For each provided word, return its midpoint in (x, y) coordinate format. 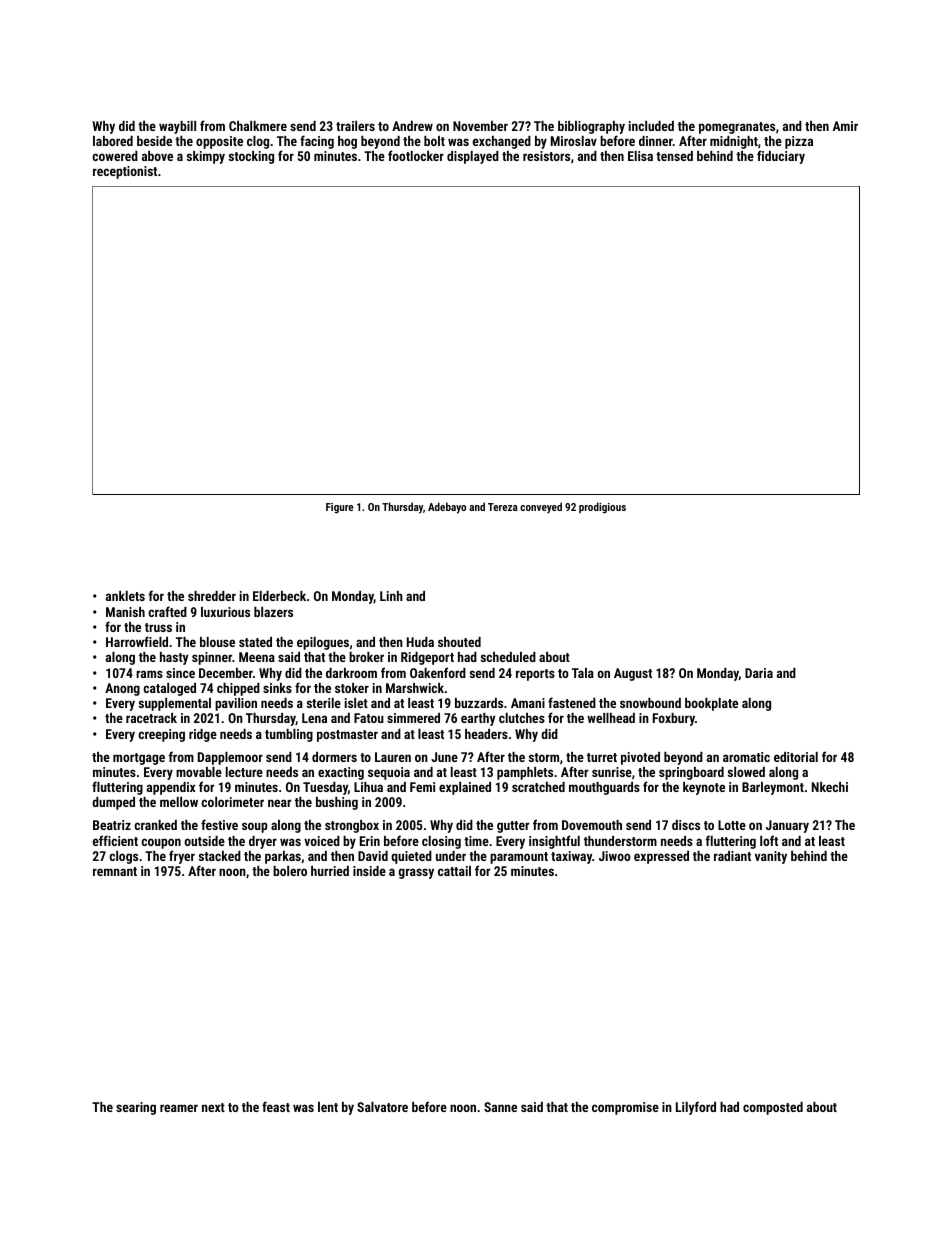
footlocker (416, 155)
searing (136, 1108)
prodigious (602, 508)
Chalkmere (258, 126)
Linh (391, 596)
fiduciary (781, 157)
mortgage (139, 759)
